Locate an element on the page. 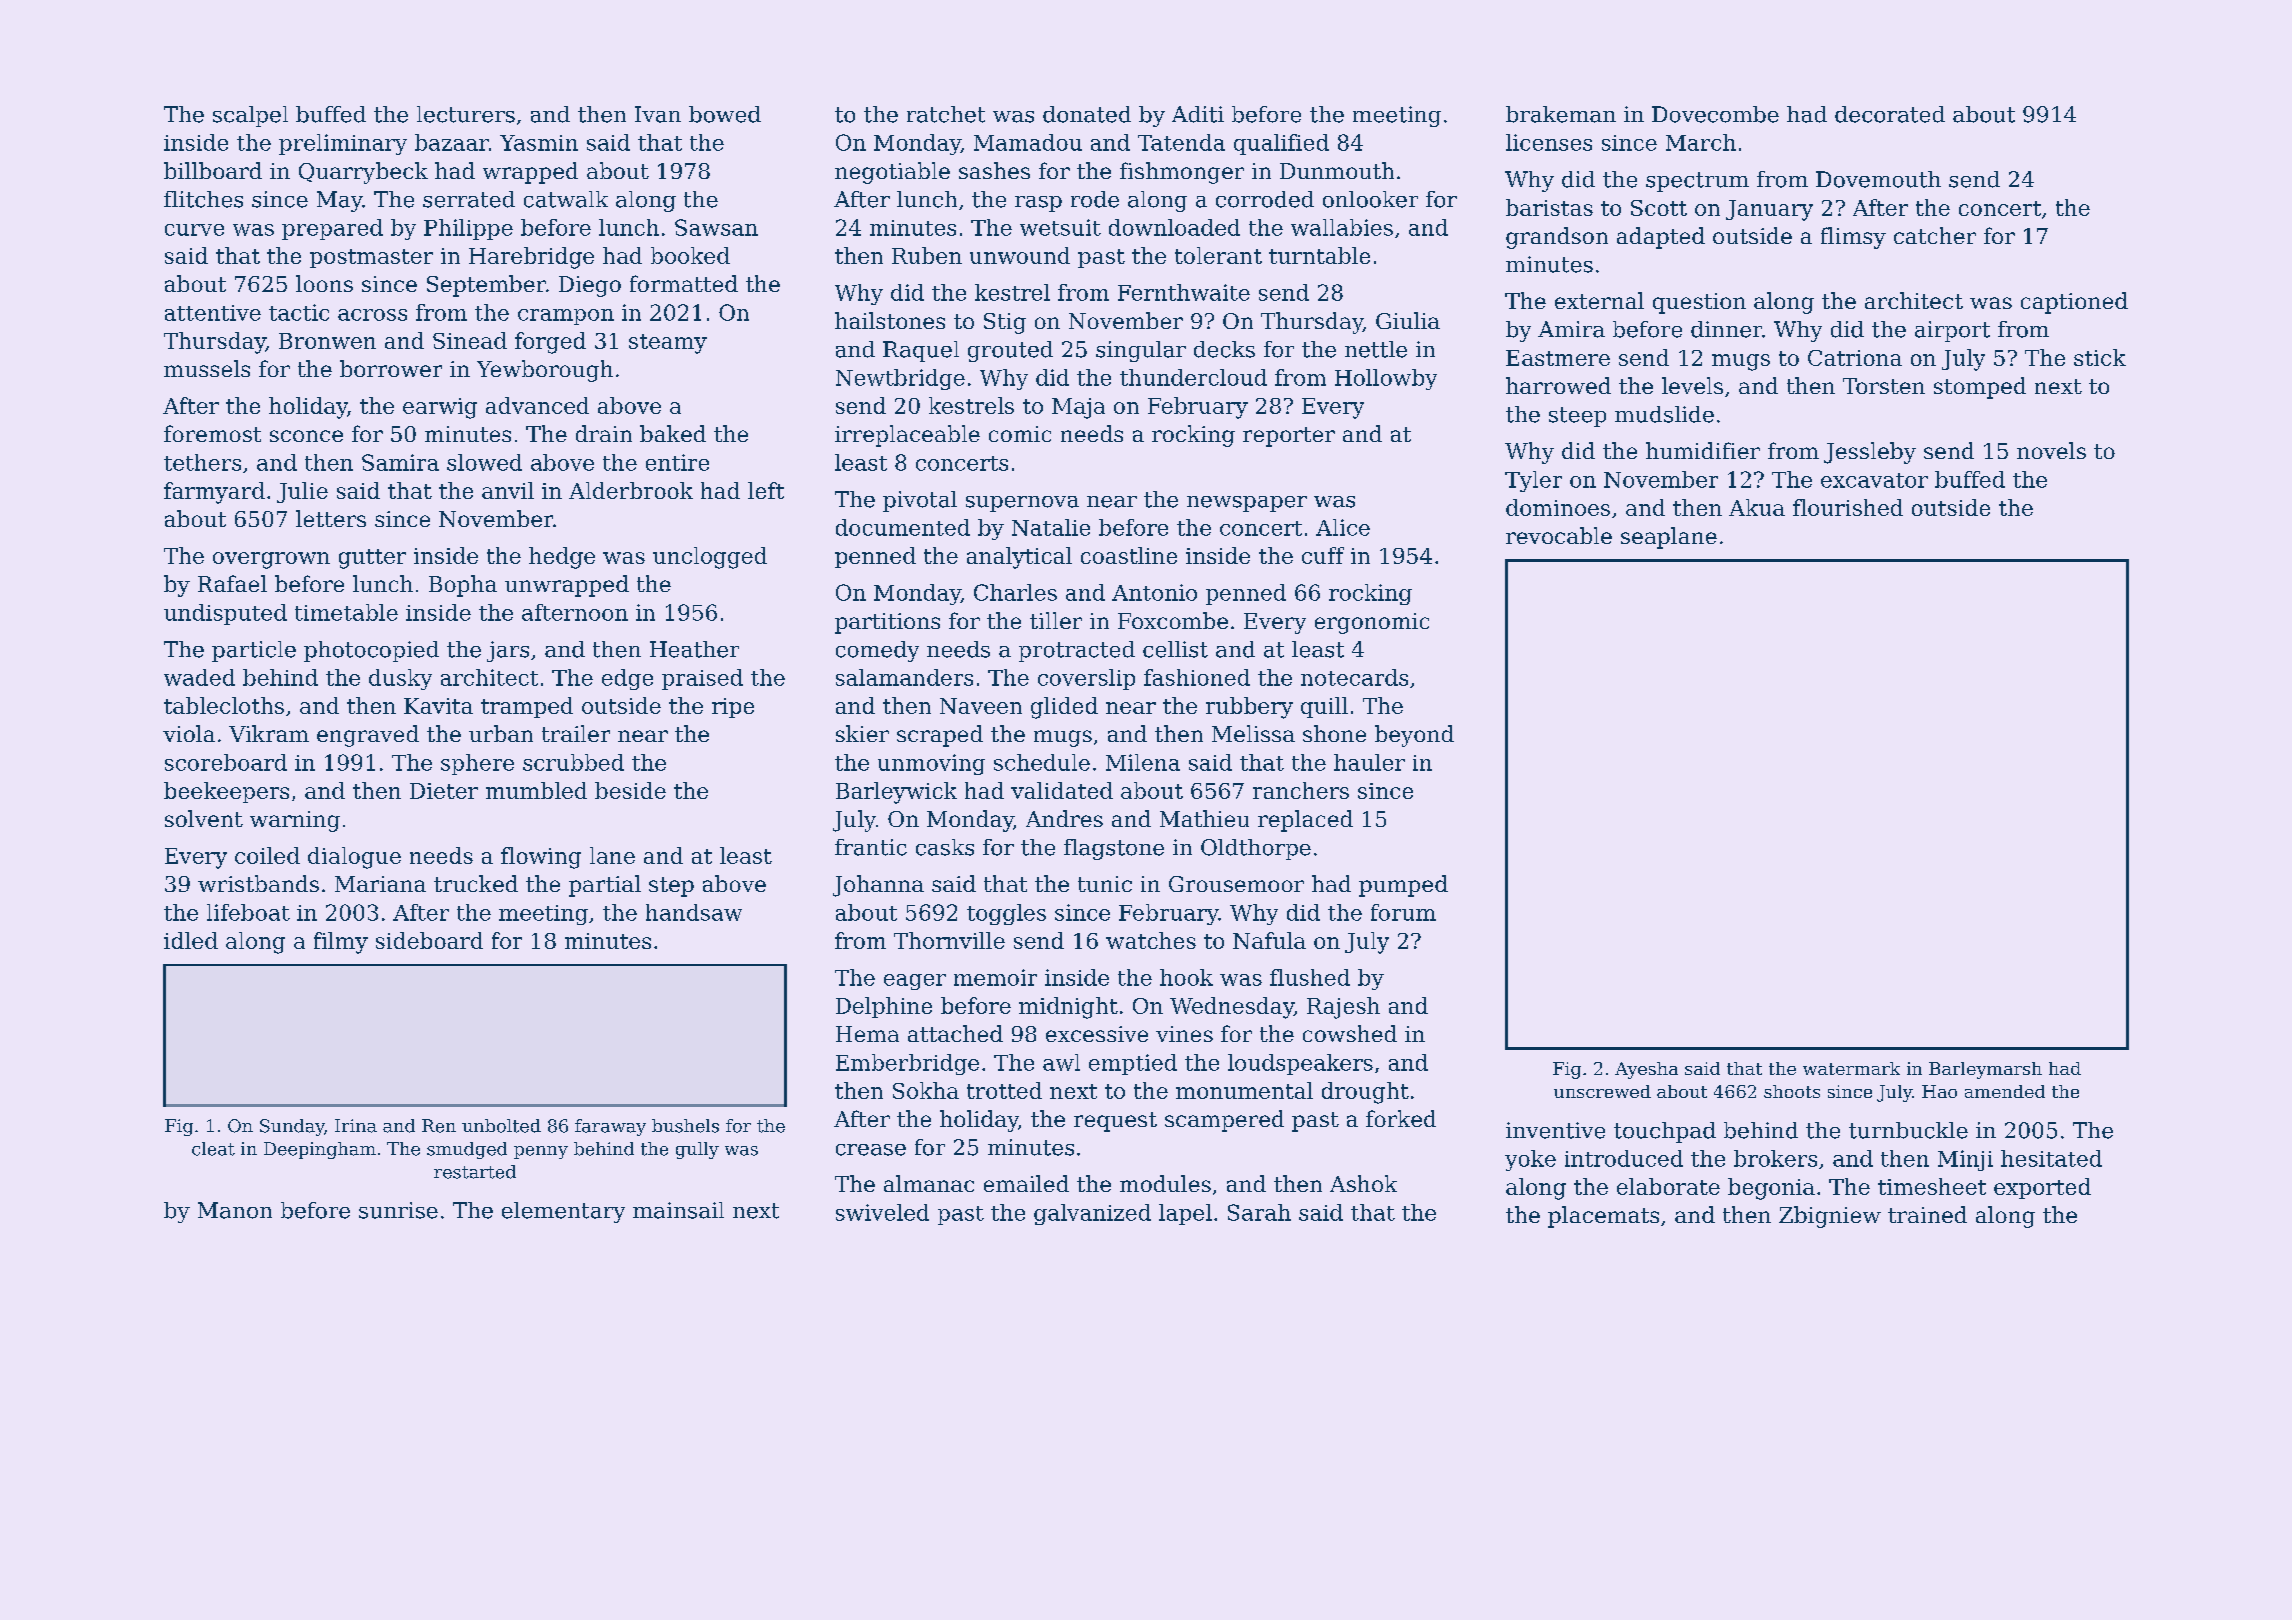  flourished is located at coordinates (1848, 507).
